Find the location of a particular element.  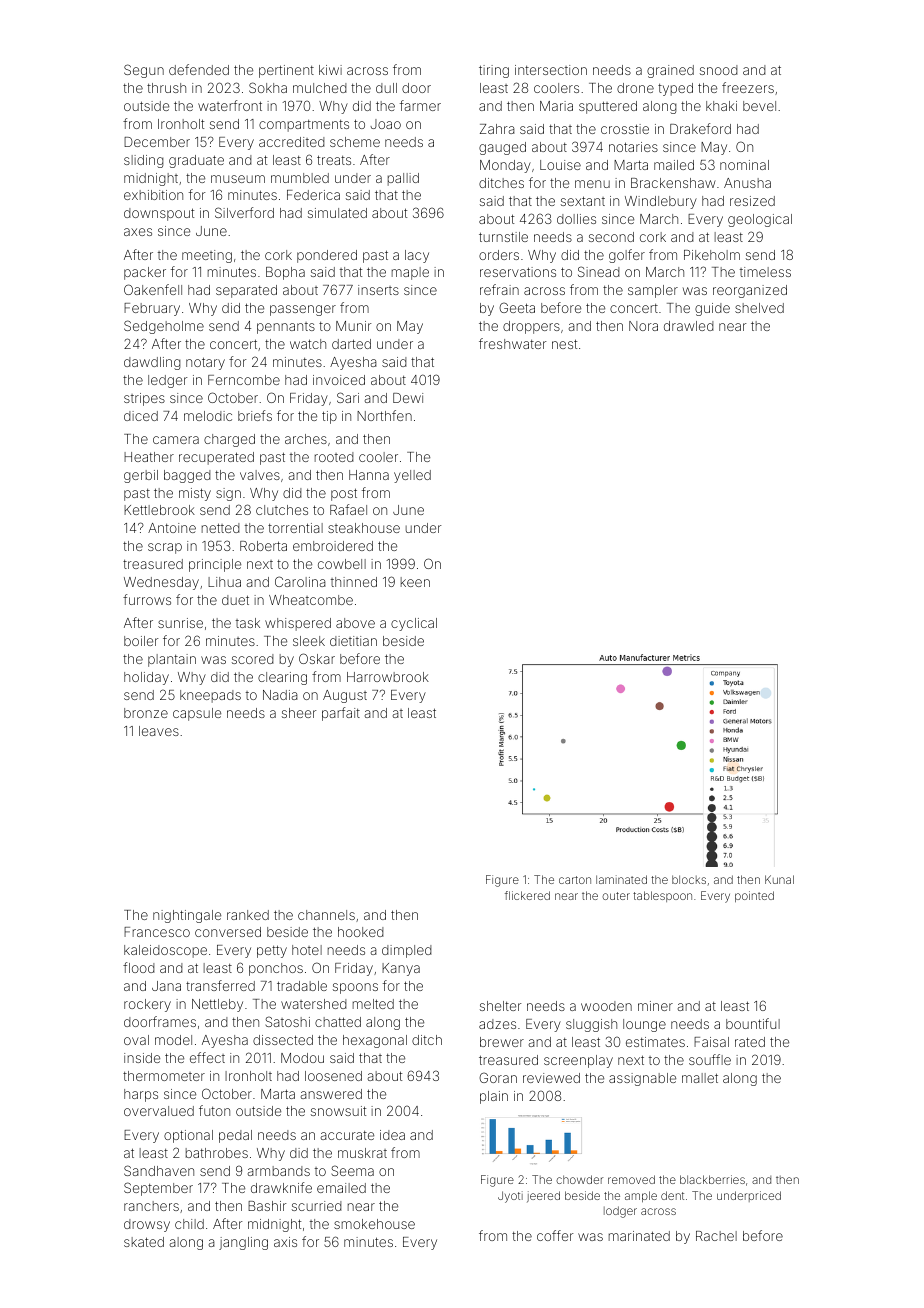

nightingale is located at coordinates (187, 916).
